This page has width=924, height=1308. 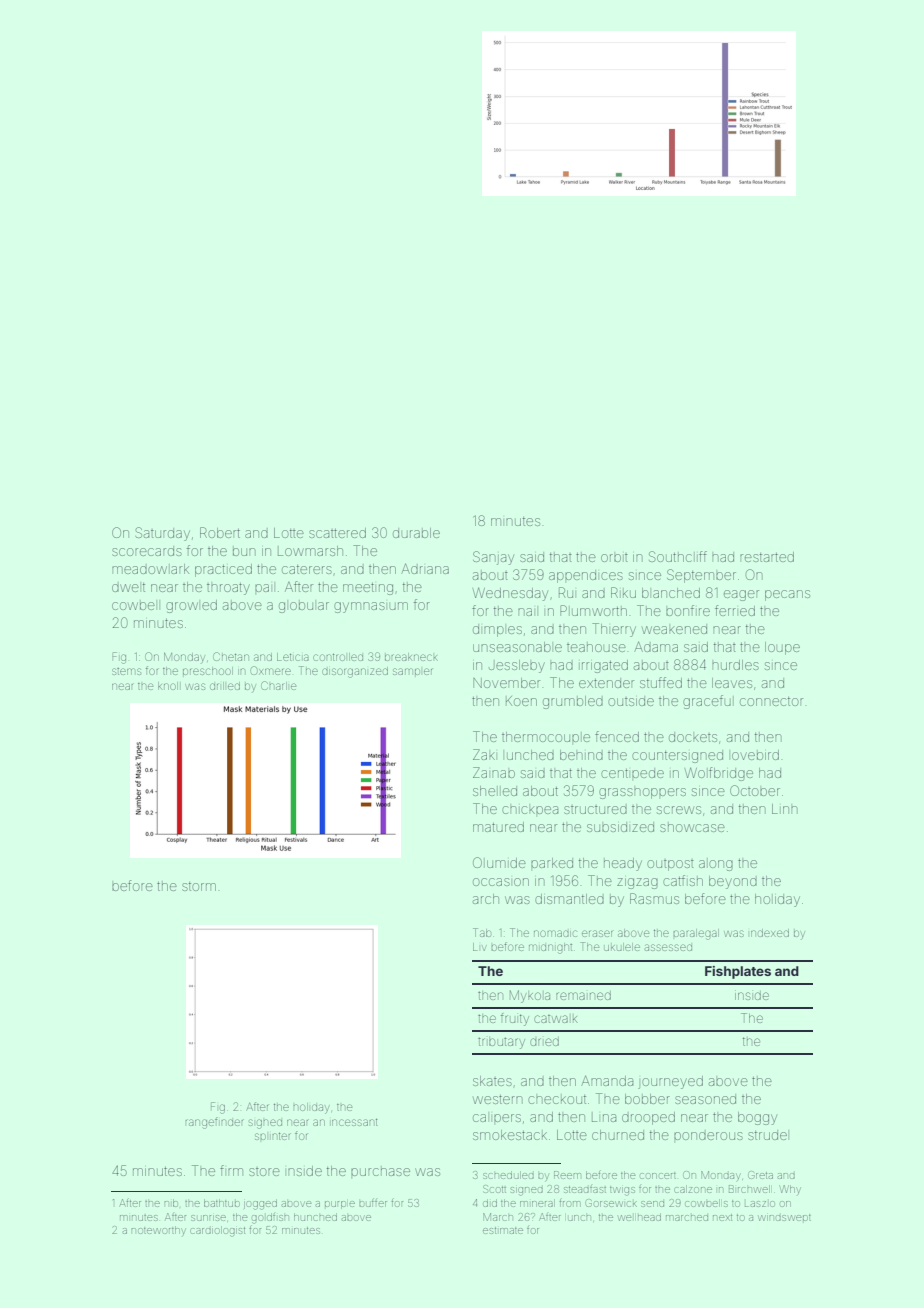 What do you see at coordinates (199, 886) in the page?
I see `storm` at bounding box center [199, 886].
